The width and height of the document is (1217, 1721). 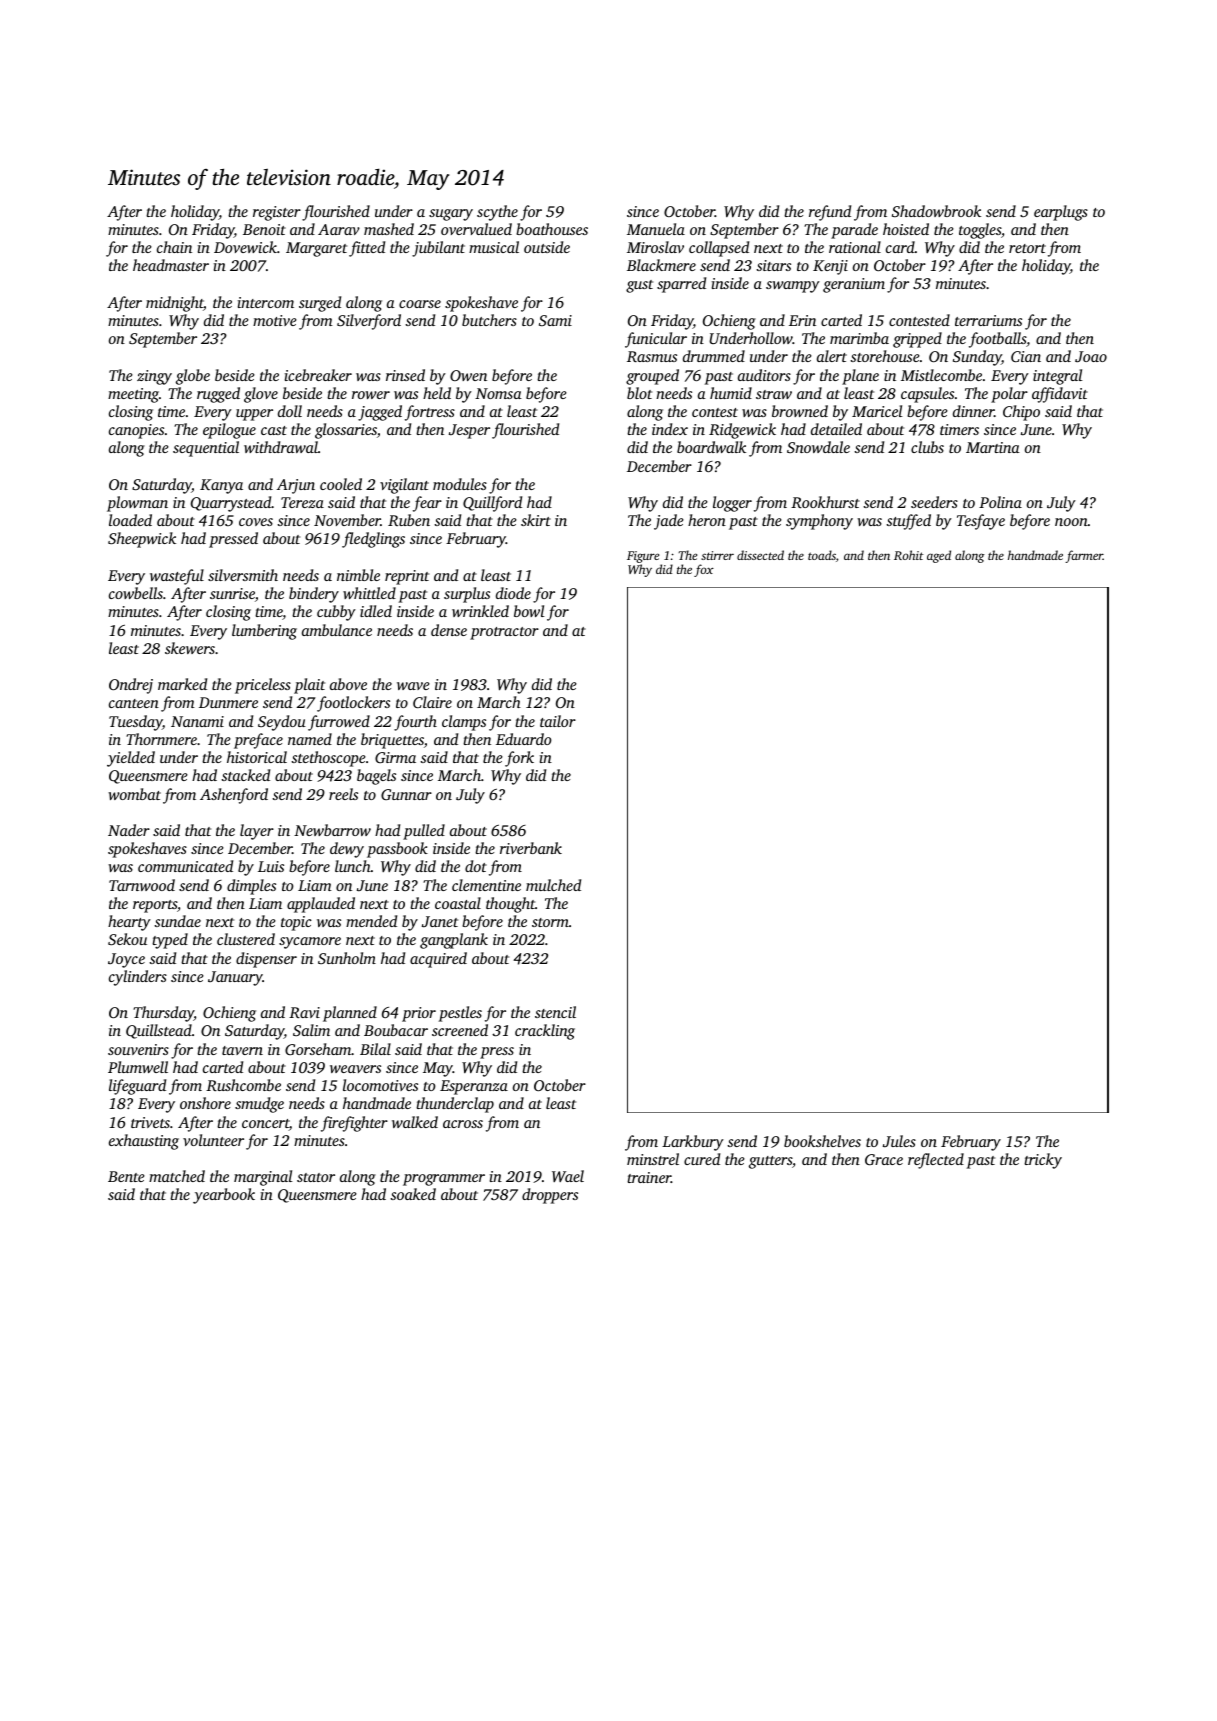 What do you see at coordinates (1084, 556) in the document?
I see `farmer` at bounding box center [1084, 556].
